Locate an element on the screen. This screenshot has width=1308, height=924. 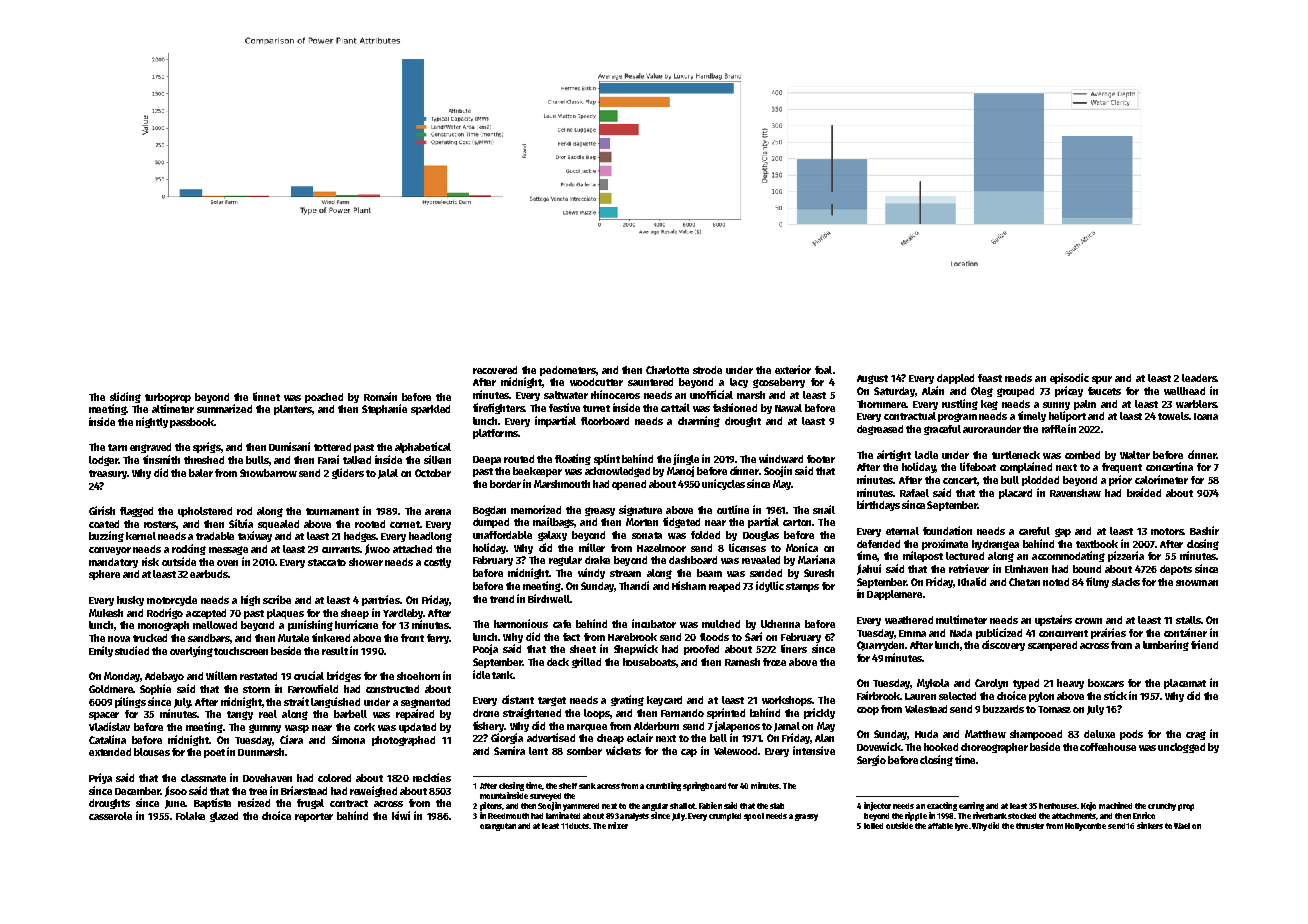
sauntered is located at coordinates (650, 382).
